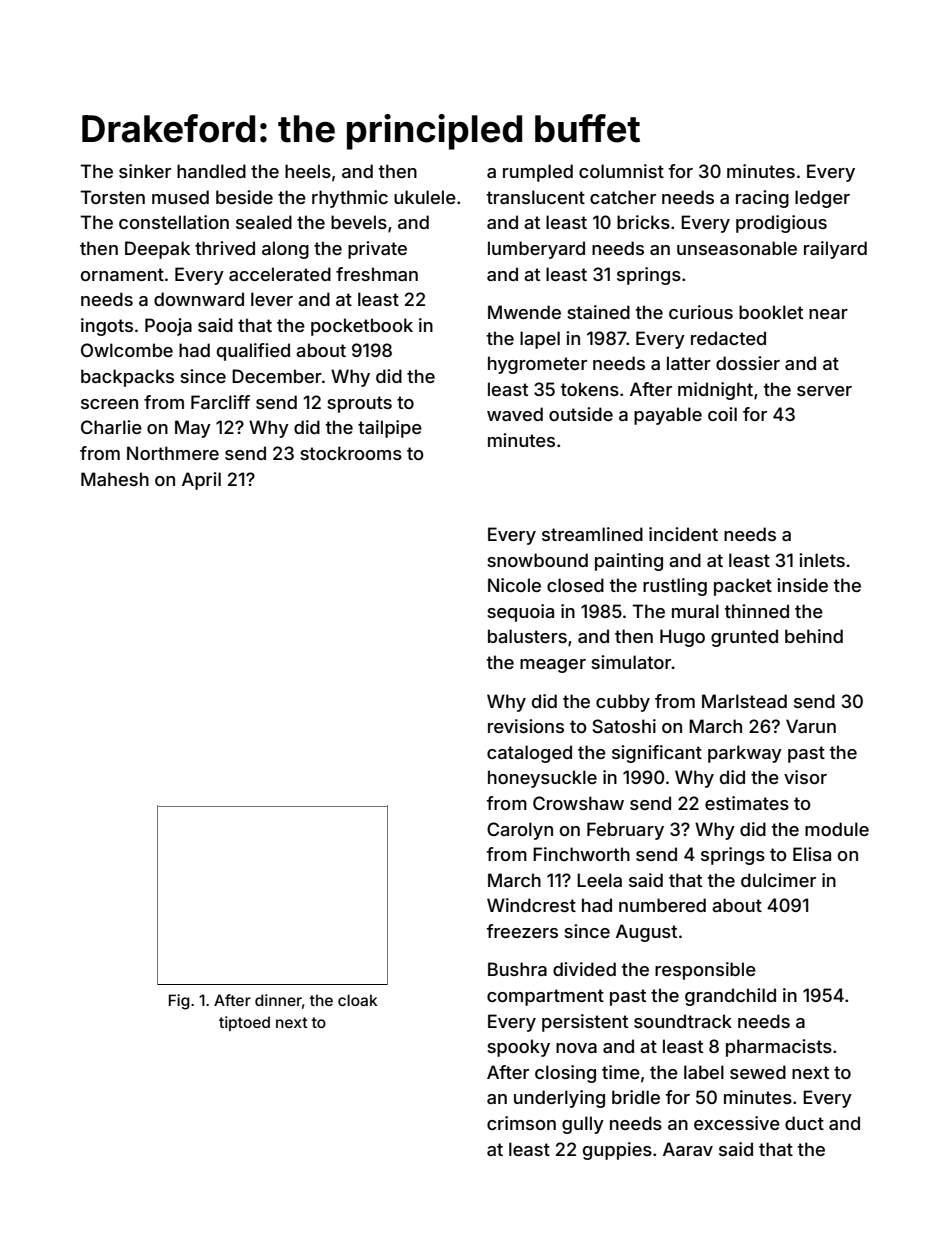 The height and width of the page is (1233, 952). I want to click on dossier, so click(748, 363).
